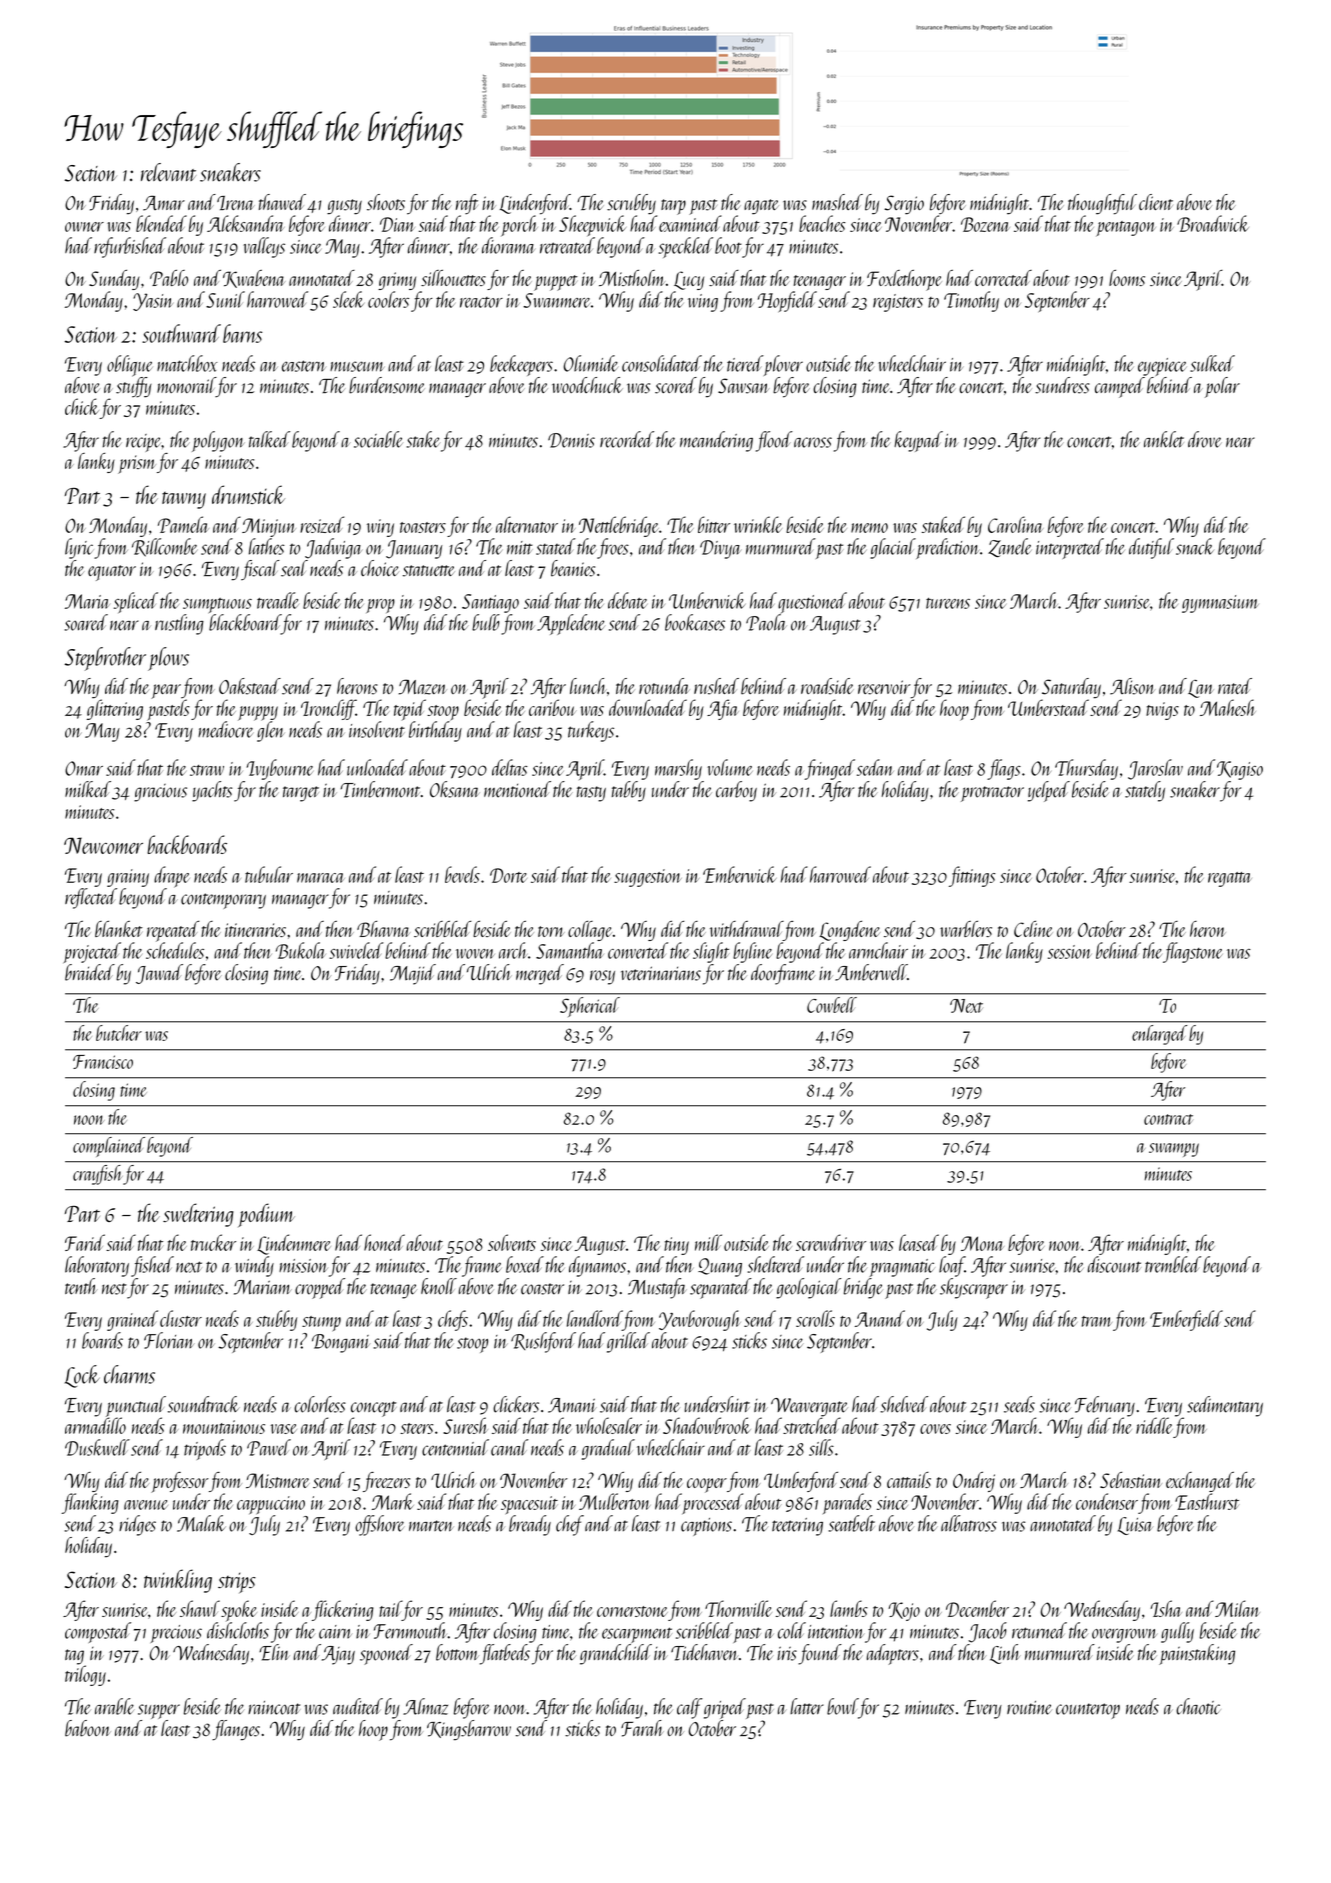  What do you see at coordinates (1174, 1150) in the screenshot?
I see `swampy` at bounding box center [1174, 1150].
